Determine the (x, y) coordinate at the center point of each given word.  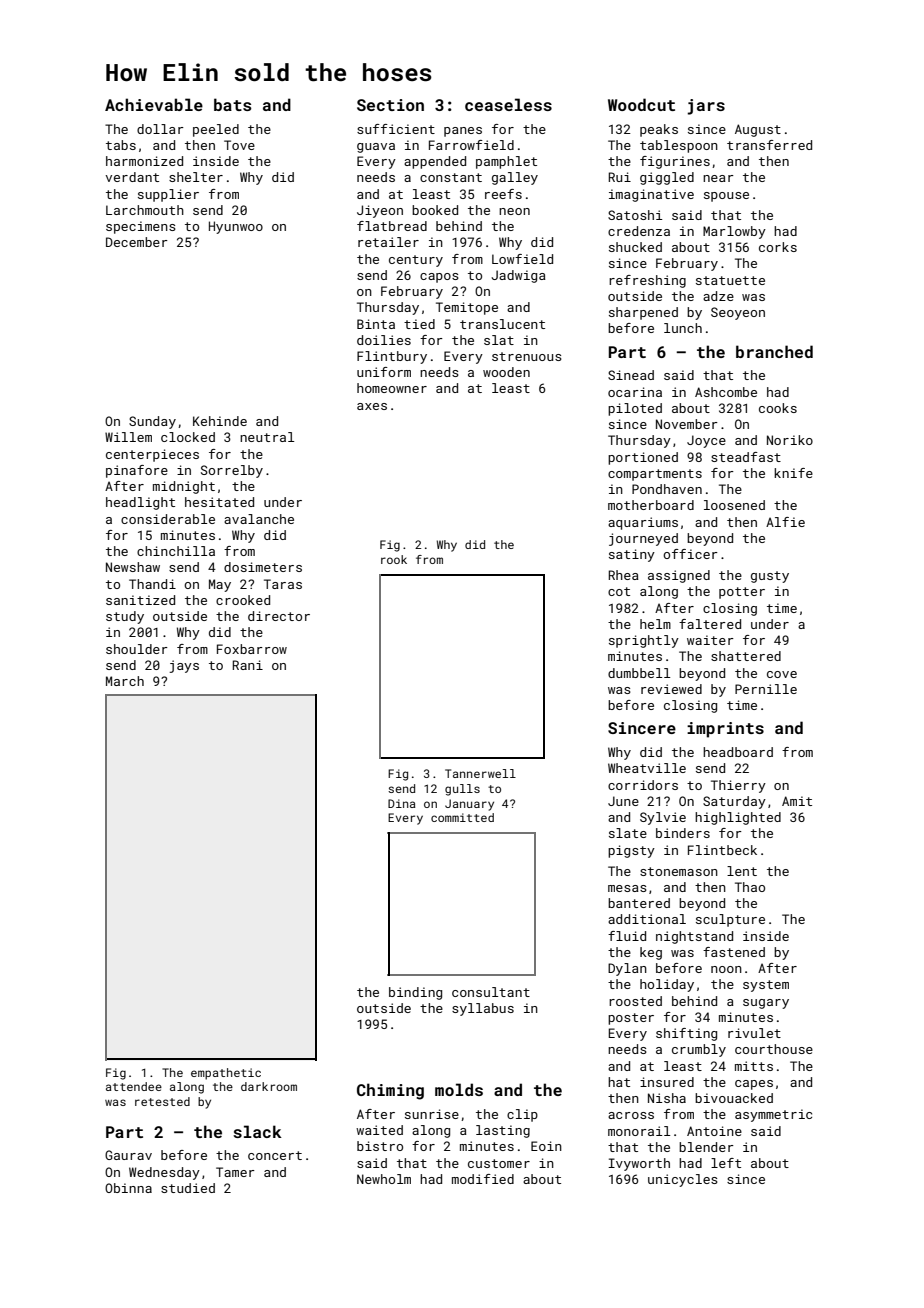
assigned (679, 576)
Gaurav (128, 1155)
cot (619, 591)
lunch (683, 328)
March (125, 681)
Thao (750, 887)
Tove (239, 145)
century (416, 261)
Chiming (390, 1091)
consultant (491, 992)
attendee (134, 1086)
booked (435, 210)
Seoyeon (738, 313)
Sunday (152, 422)
